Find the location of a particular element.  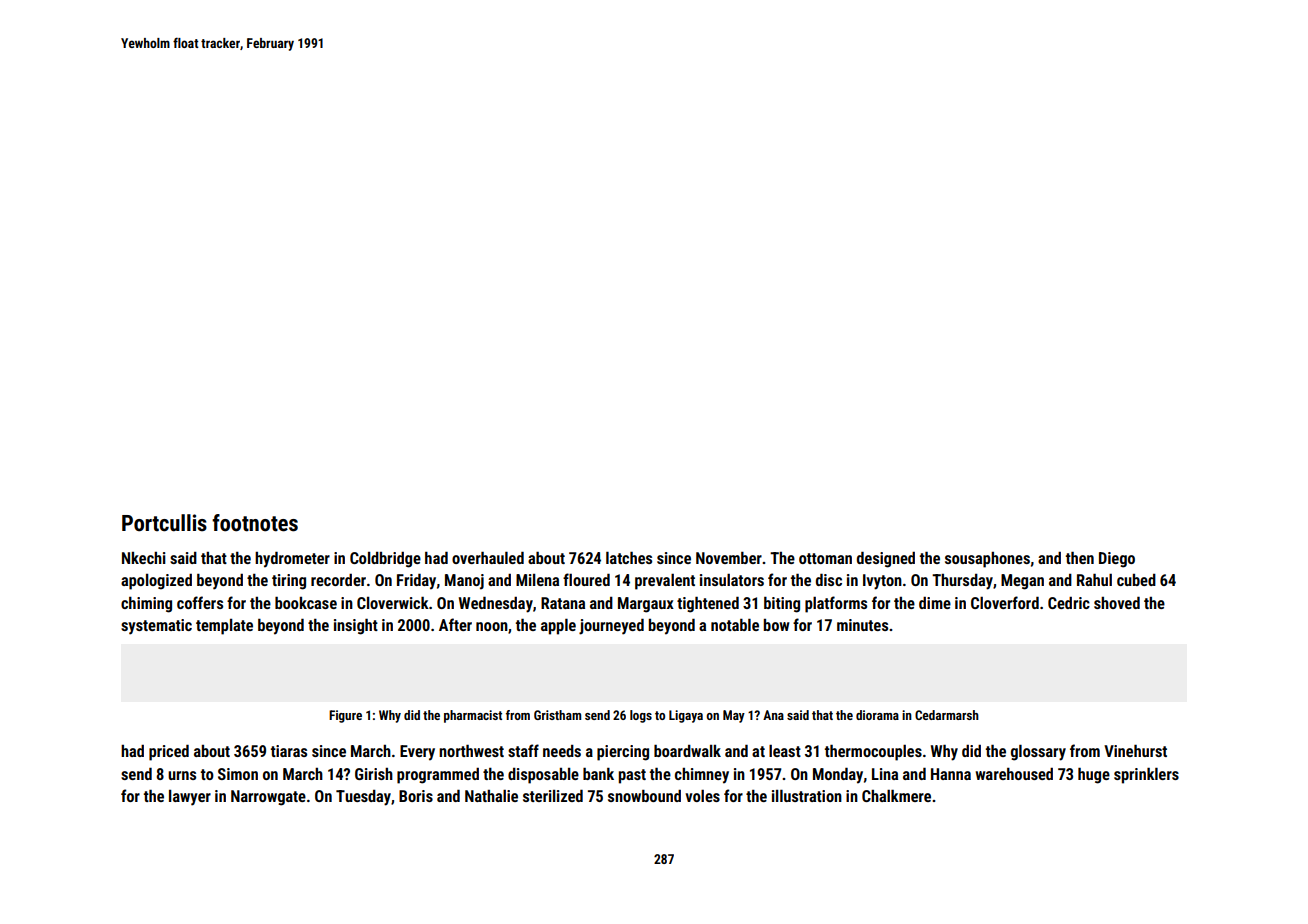

priced is located at coordinates (169, 752).
